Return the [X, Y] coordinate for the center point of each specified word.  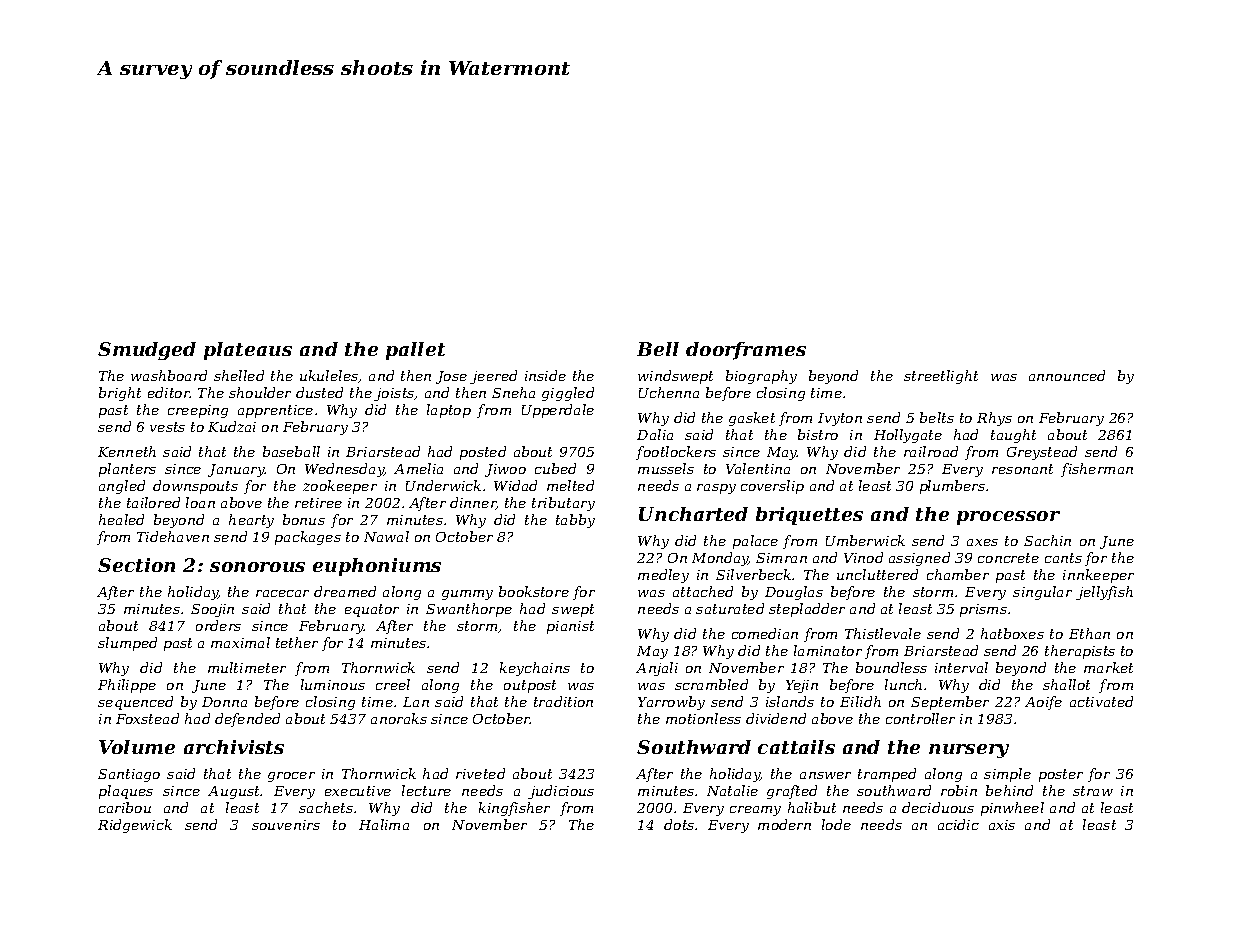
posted [483, 453]
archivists [234, 747]
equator [372, 610]
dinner [473, 503]
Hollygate [908, 436]
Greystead [1042, 453]
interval [961, 667]
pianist [570, 627]
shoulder [260, 392]
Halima [384, 824]
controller [920, 718]
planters [127, 470]
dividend [776, 718]
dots [679, 824]
